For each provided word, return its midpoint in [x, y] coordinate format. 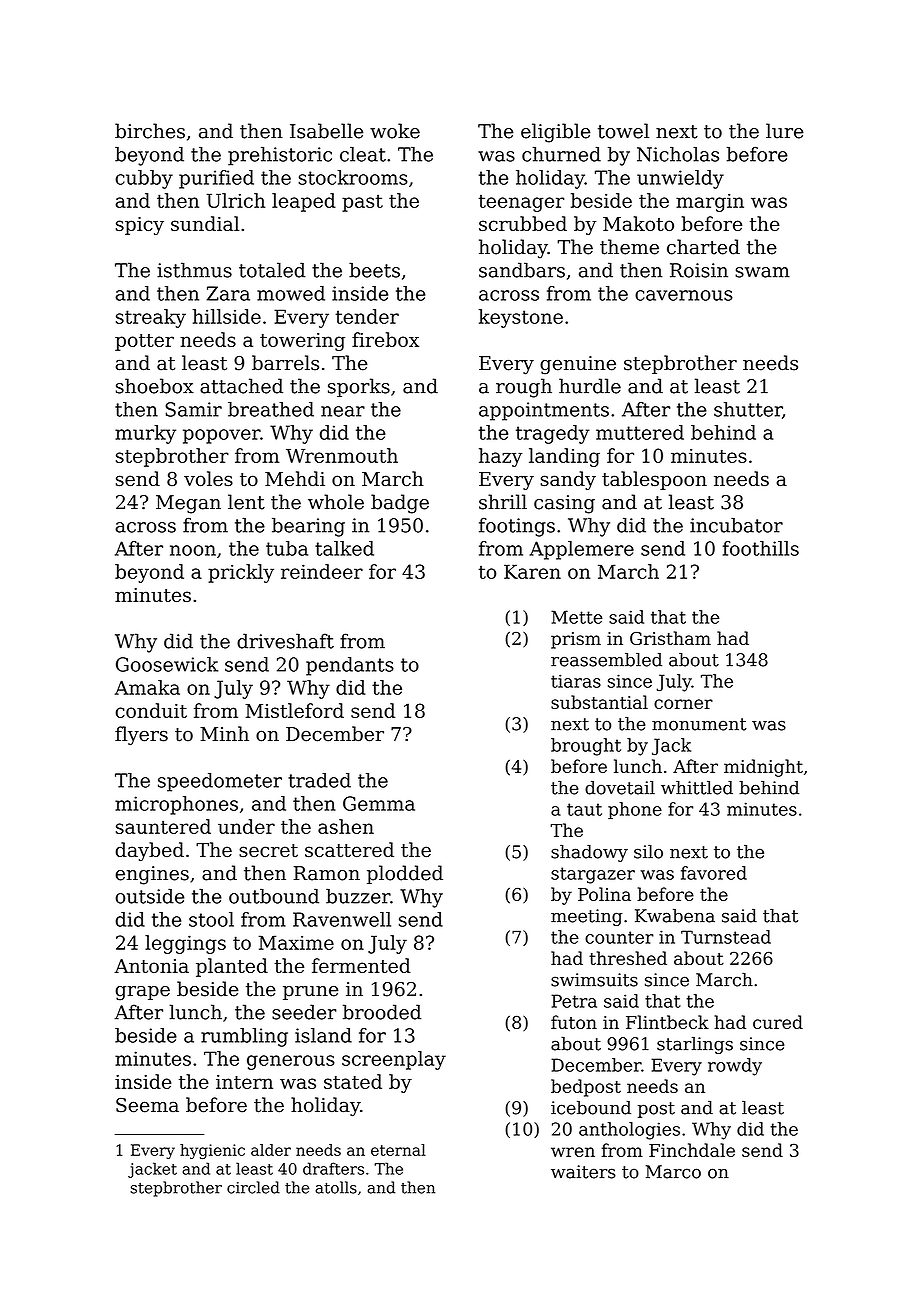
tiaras [576, 681]
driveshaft [285, 641]
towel [623, 131]
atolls [336, 1187]
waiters [583, 1172]
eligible [555, 133]
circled [253, 1187]
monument [699, 724]
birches [150, 131]
